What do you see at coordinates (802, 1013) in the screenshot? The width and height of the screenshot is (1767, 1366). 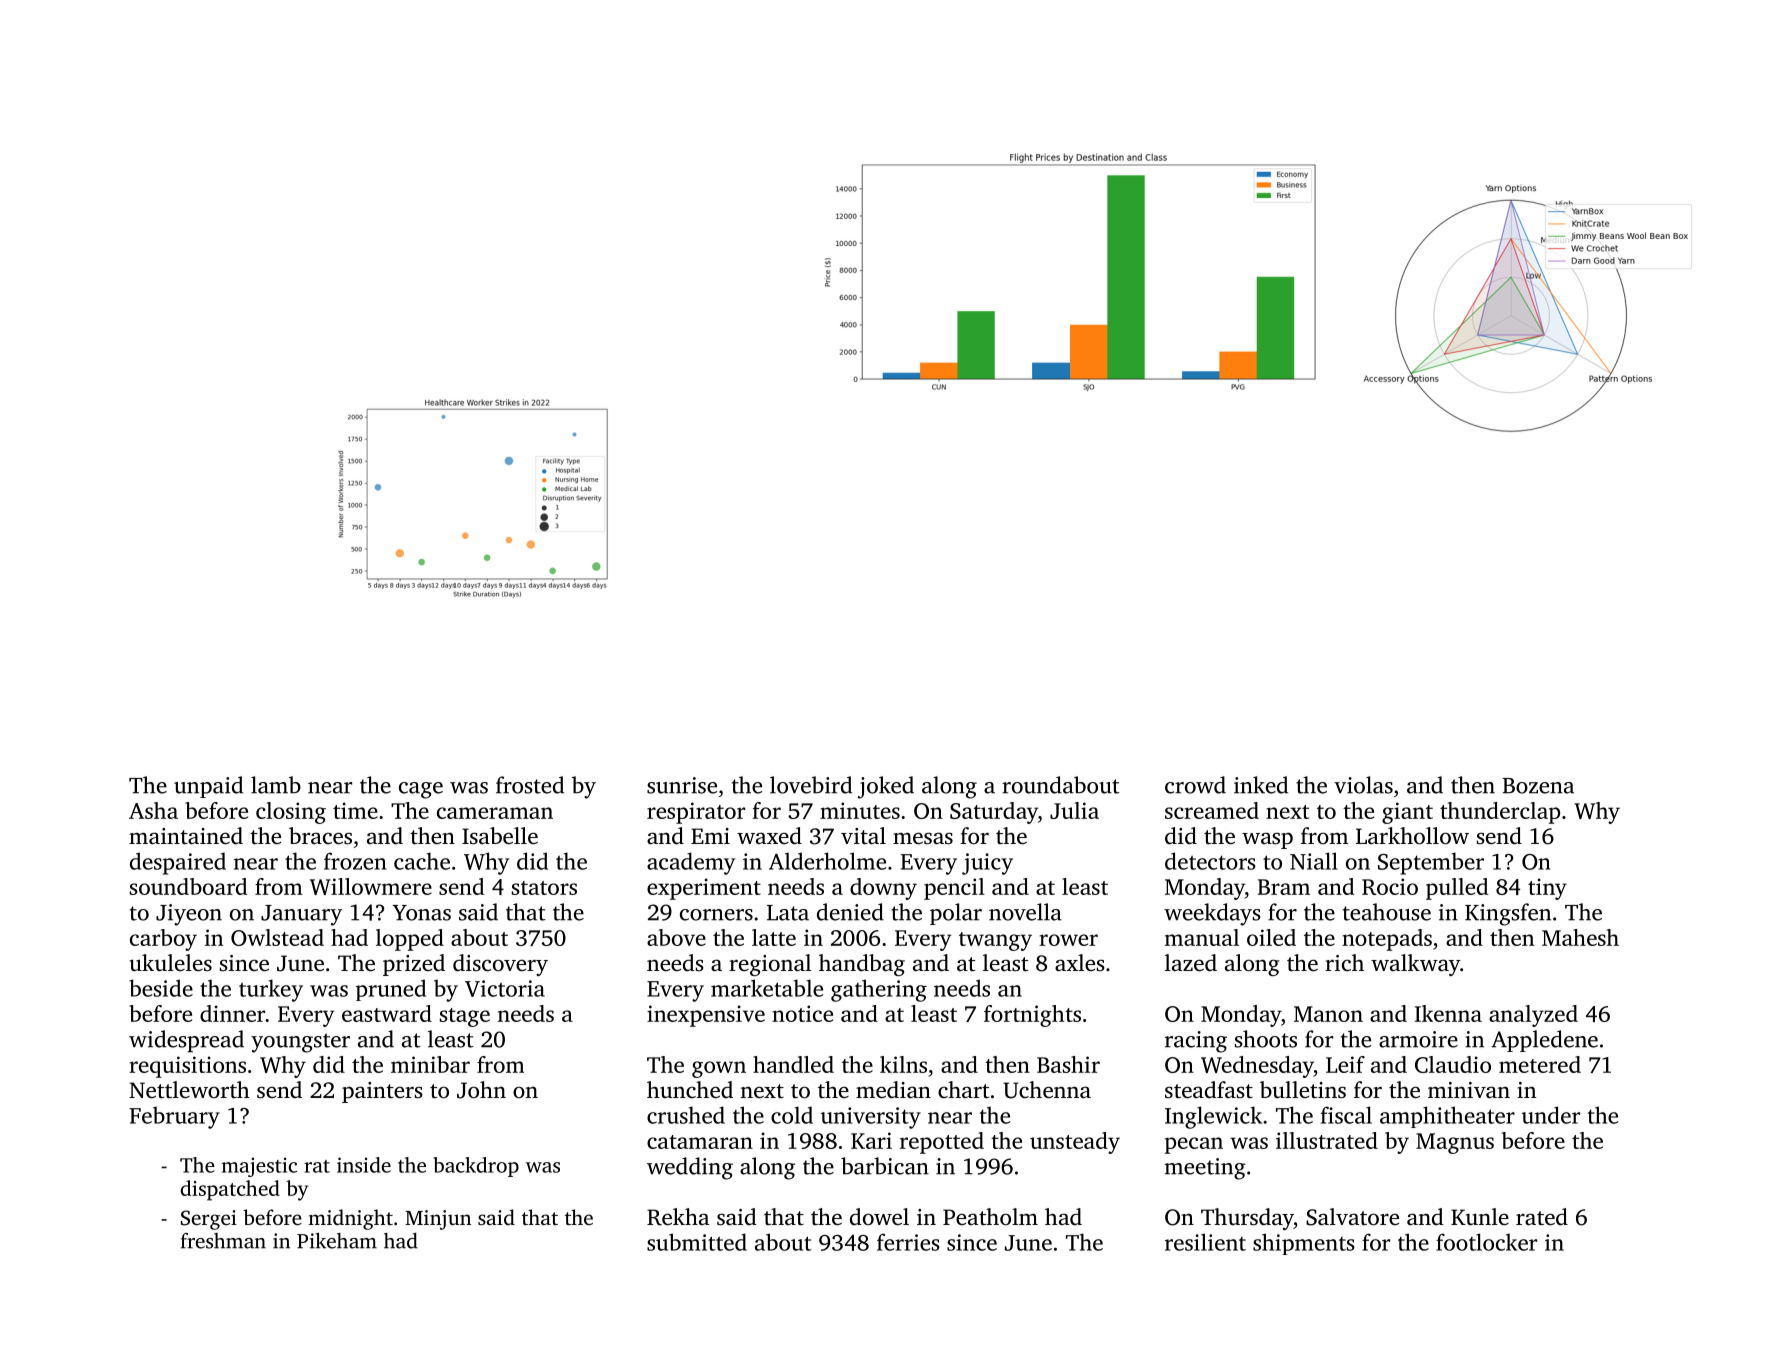 I see `notice` at bounding box center [802, 1013].
